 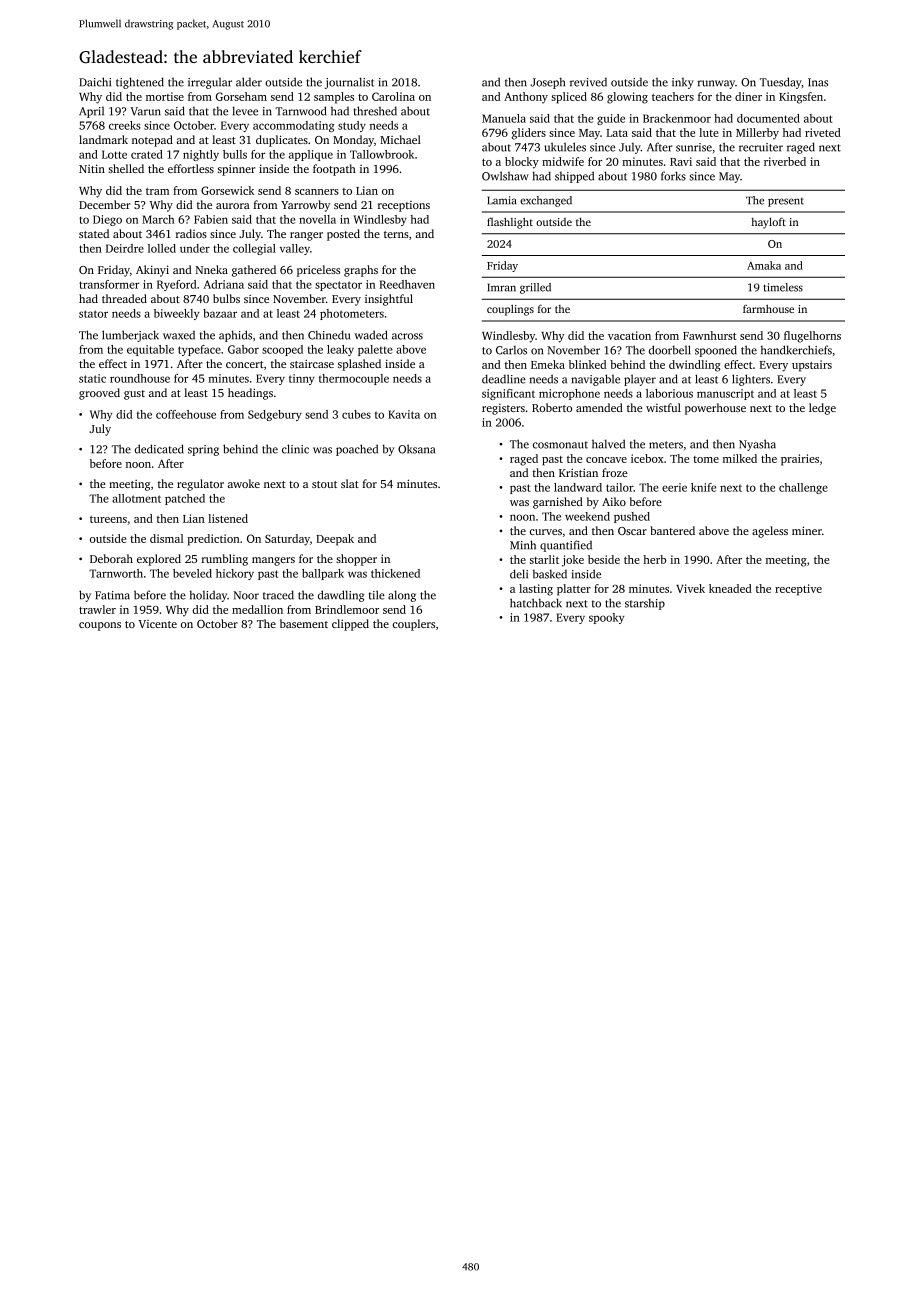 I want to click on traced, so click(x=278, y=595).
